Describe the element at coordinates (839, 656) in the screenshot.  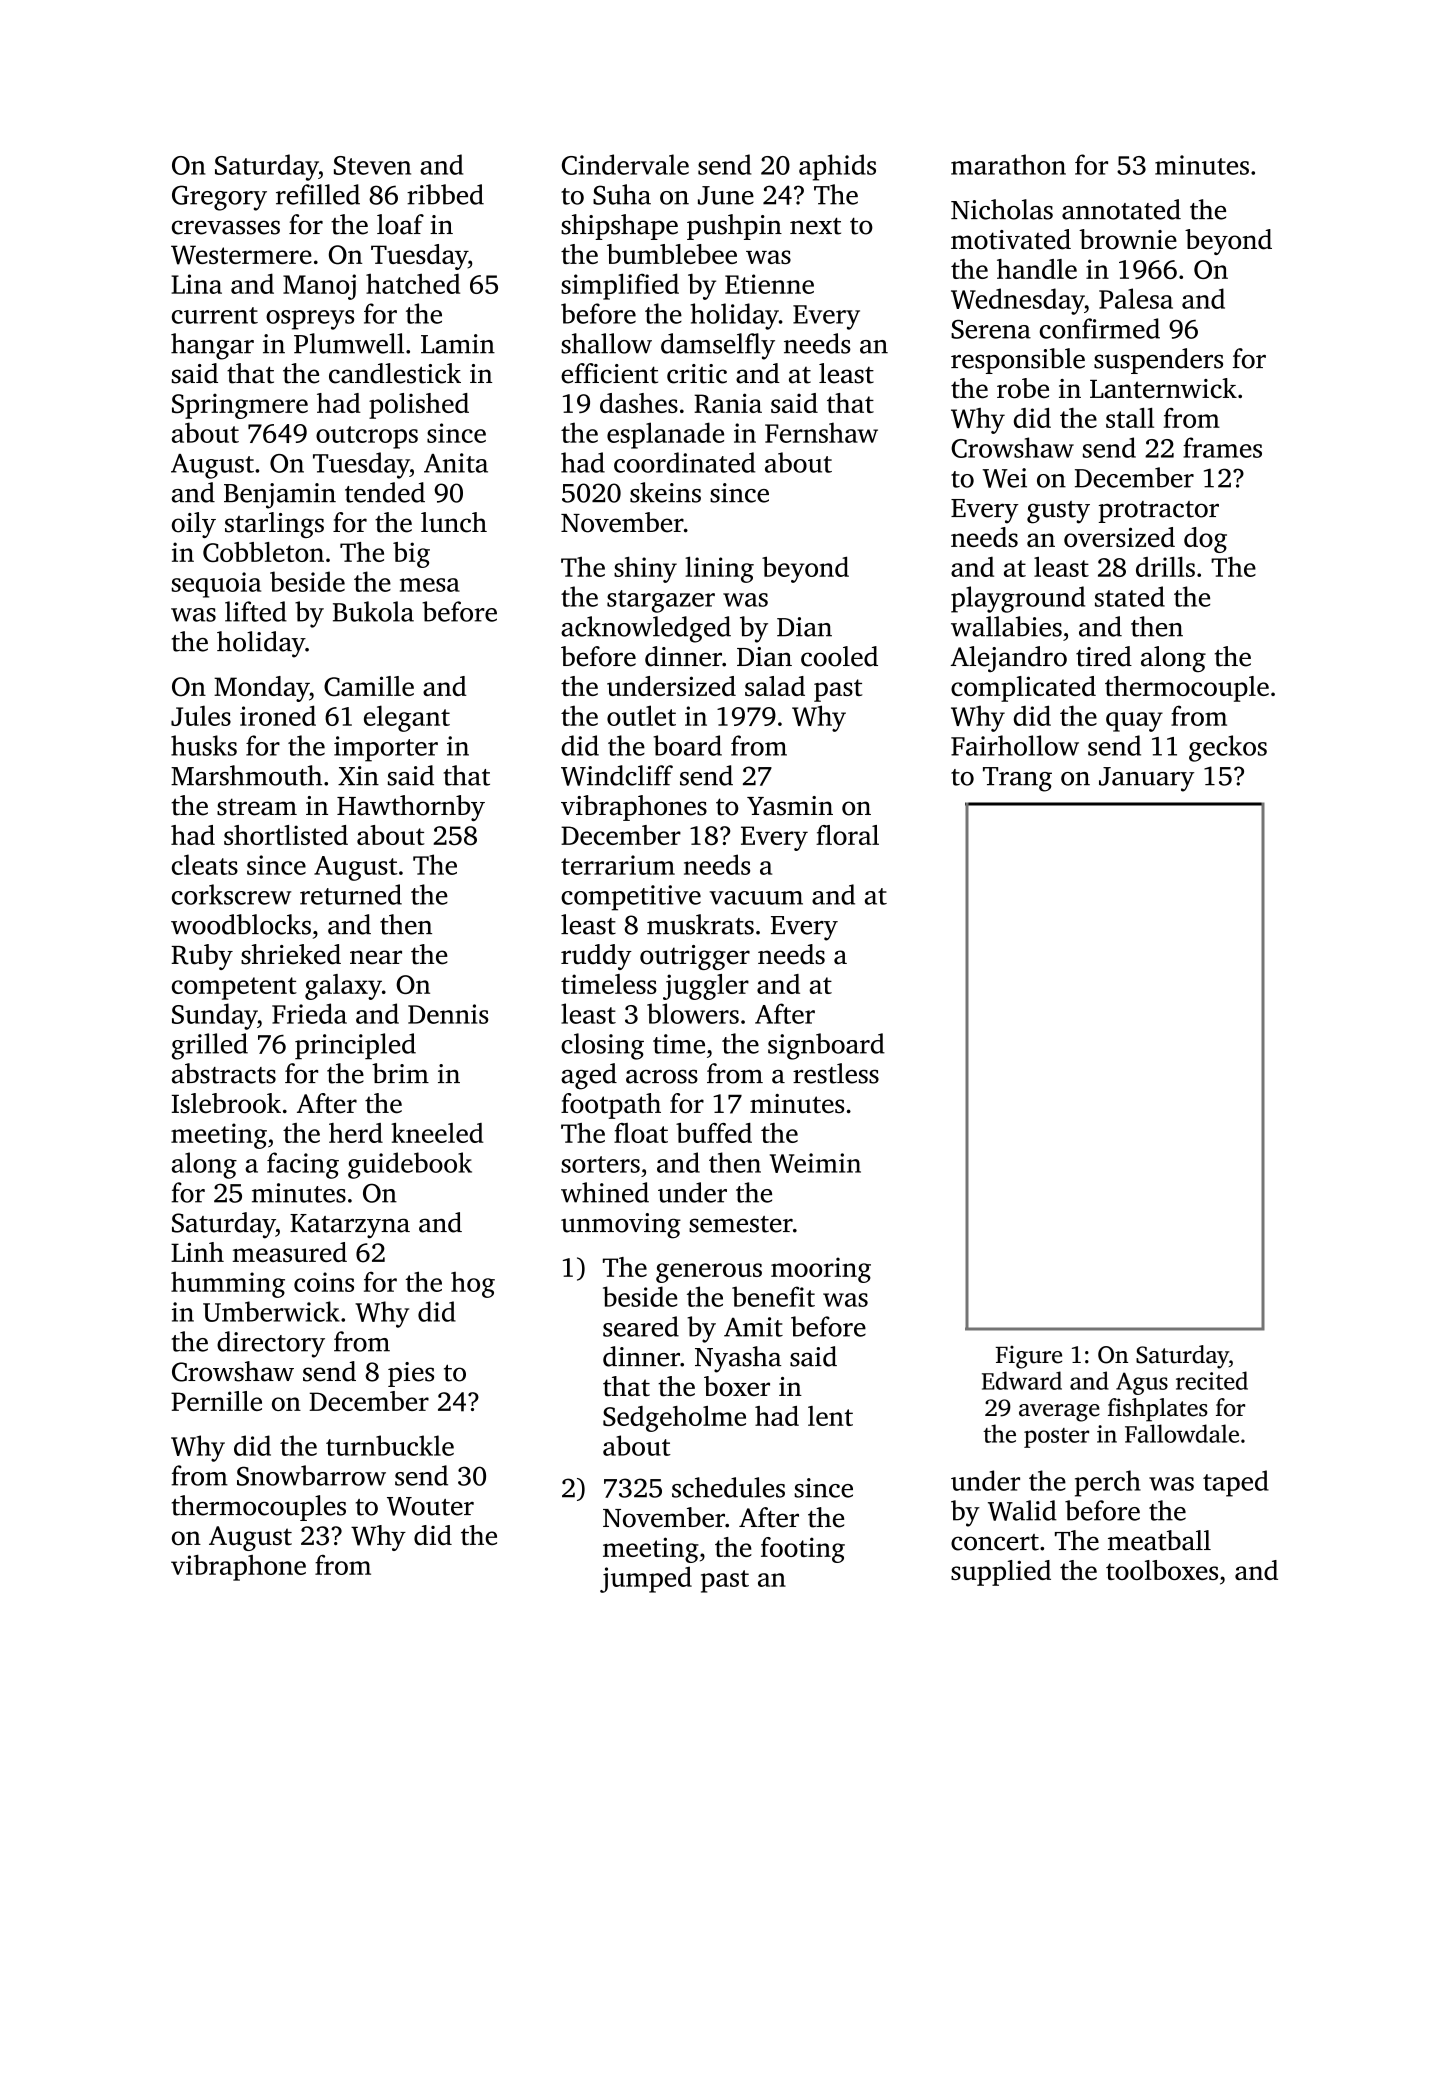
I see `cooled` at that location.
